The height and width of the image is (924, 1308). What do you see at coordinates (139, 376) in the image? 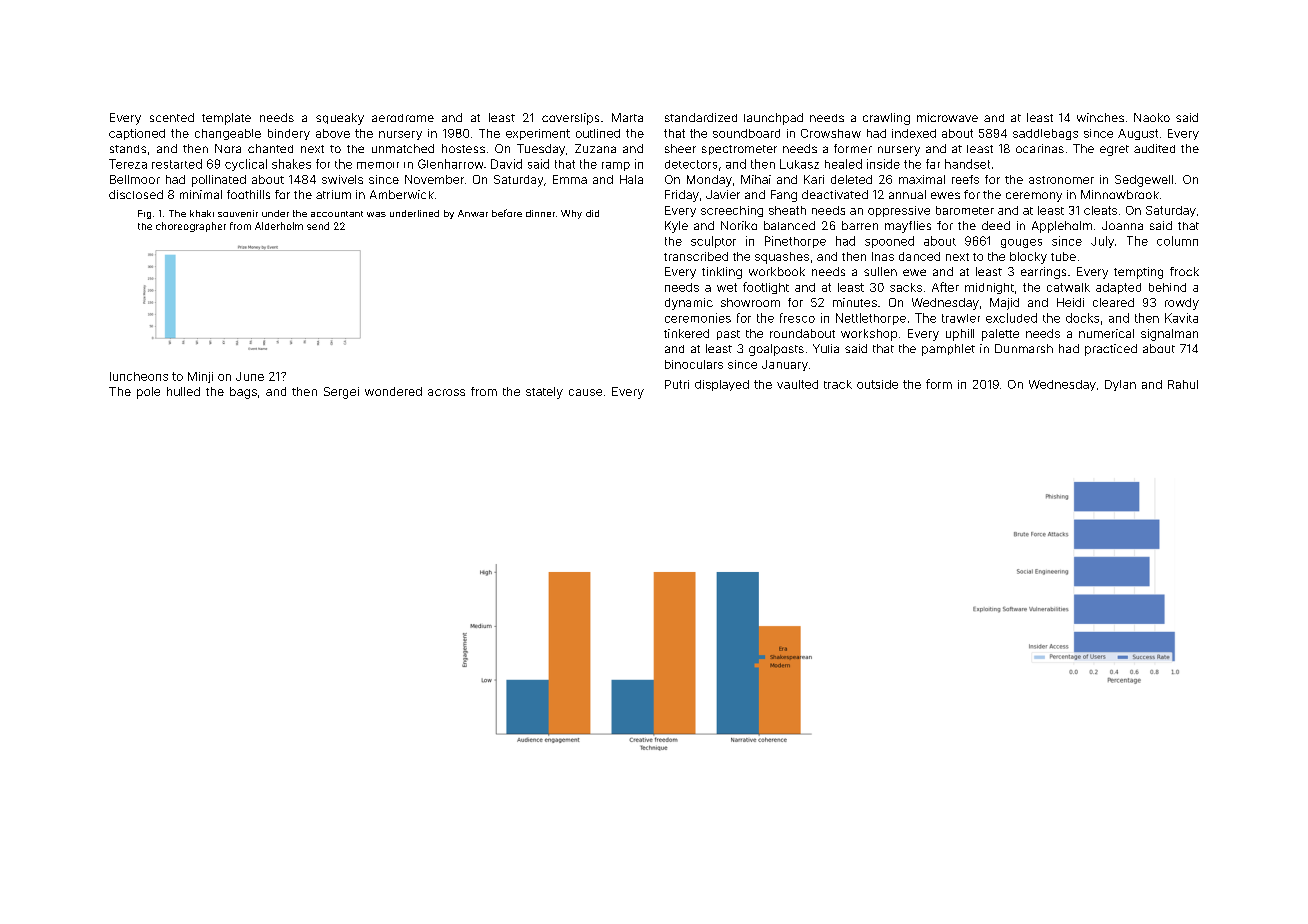
I see `luncheons` at bounding box center [139, 376].
